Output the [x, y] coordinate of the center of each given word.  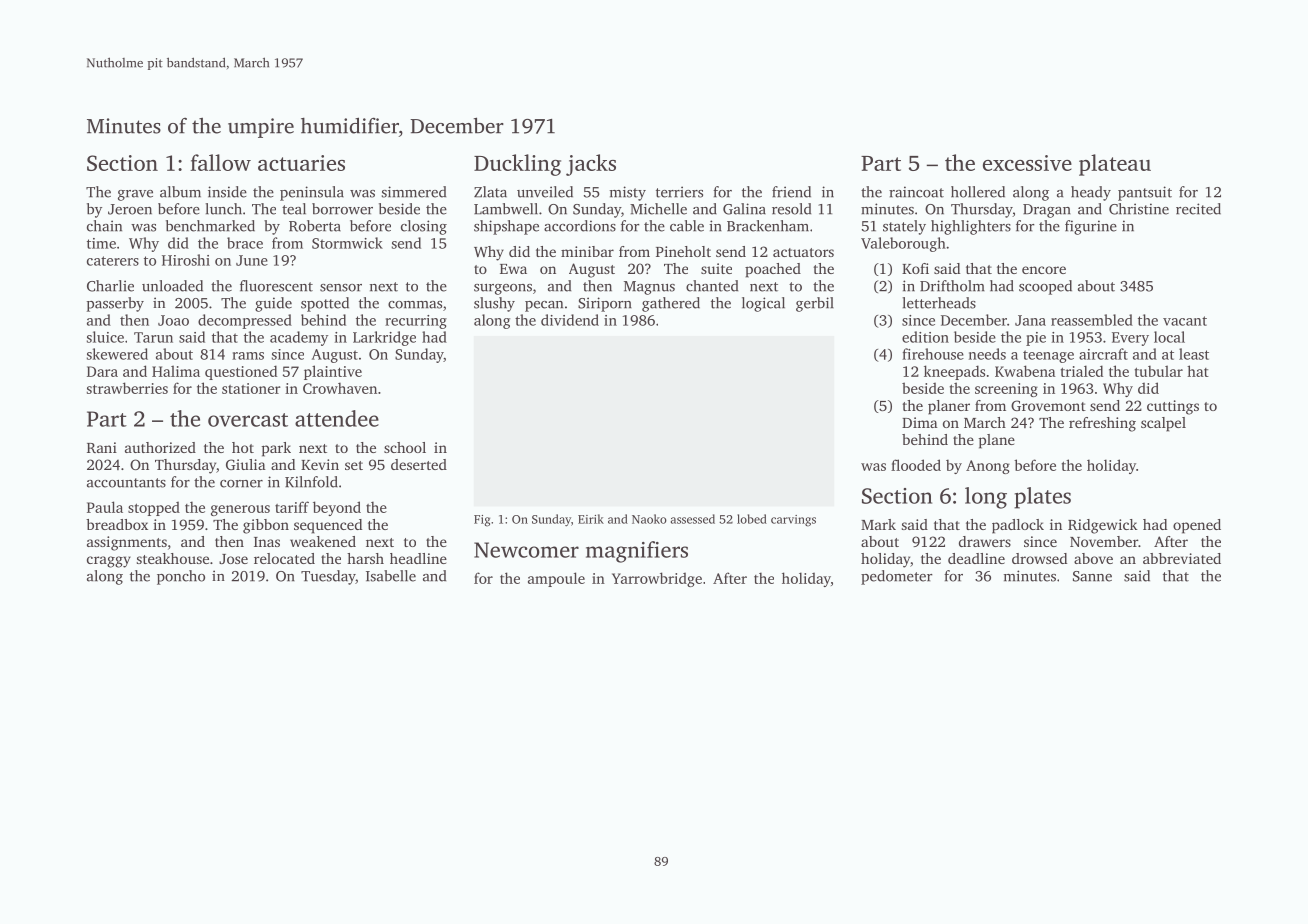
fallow [220, 162]
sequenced [328, 526]
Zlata [490, 192]
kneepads [954, 372]
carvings [793, 521]
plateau [1115, 165]
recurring [416, 322]
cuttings [1173, 407]
